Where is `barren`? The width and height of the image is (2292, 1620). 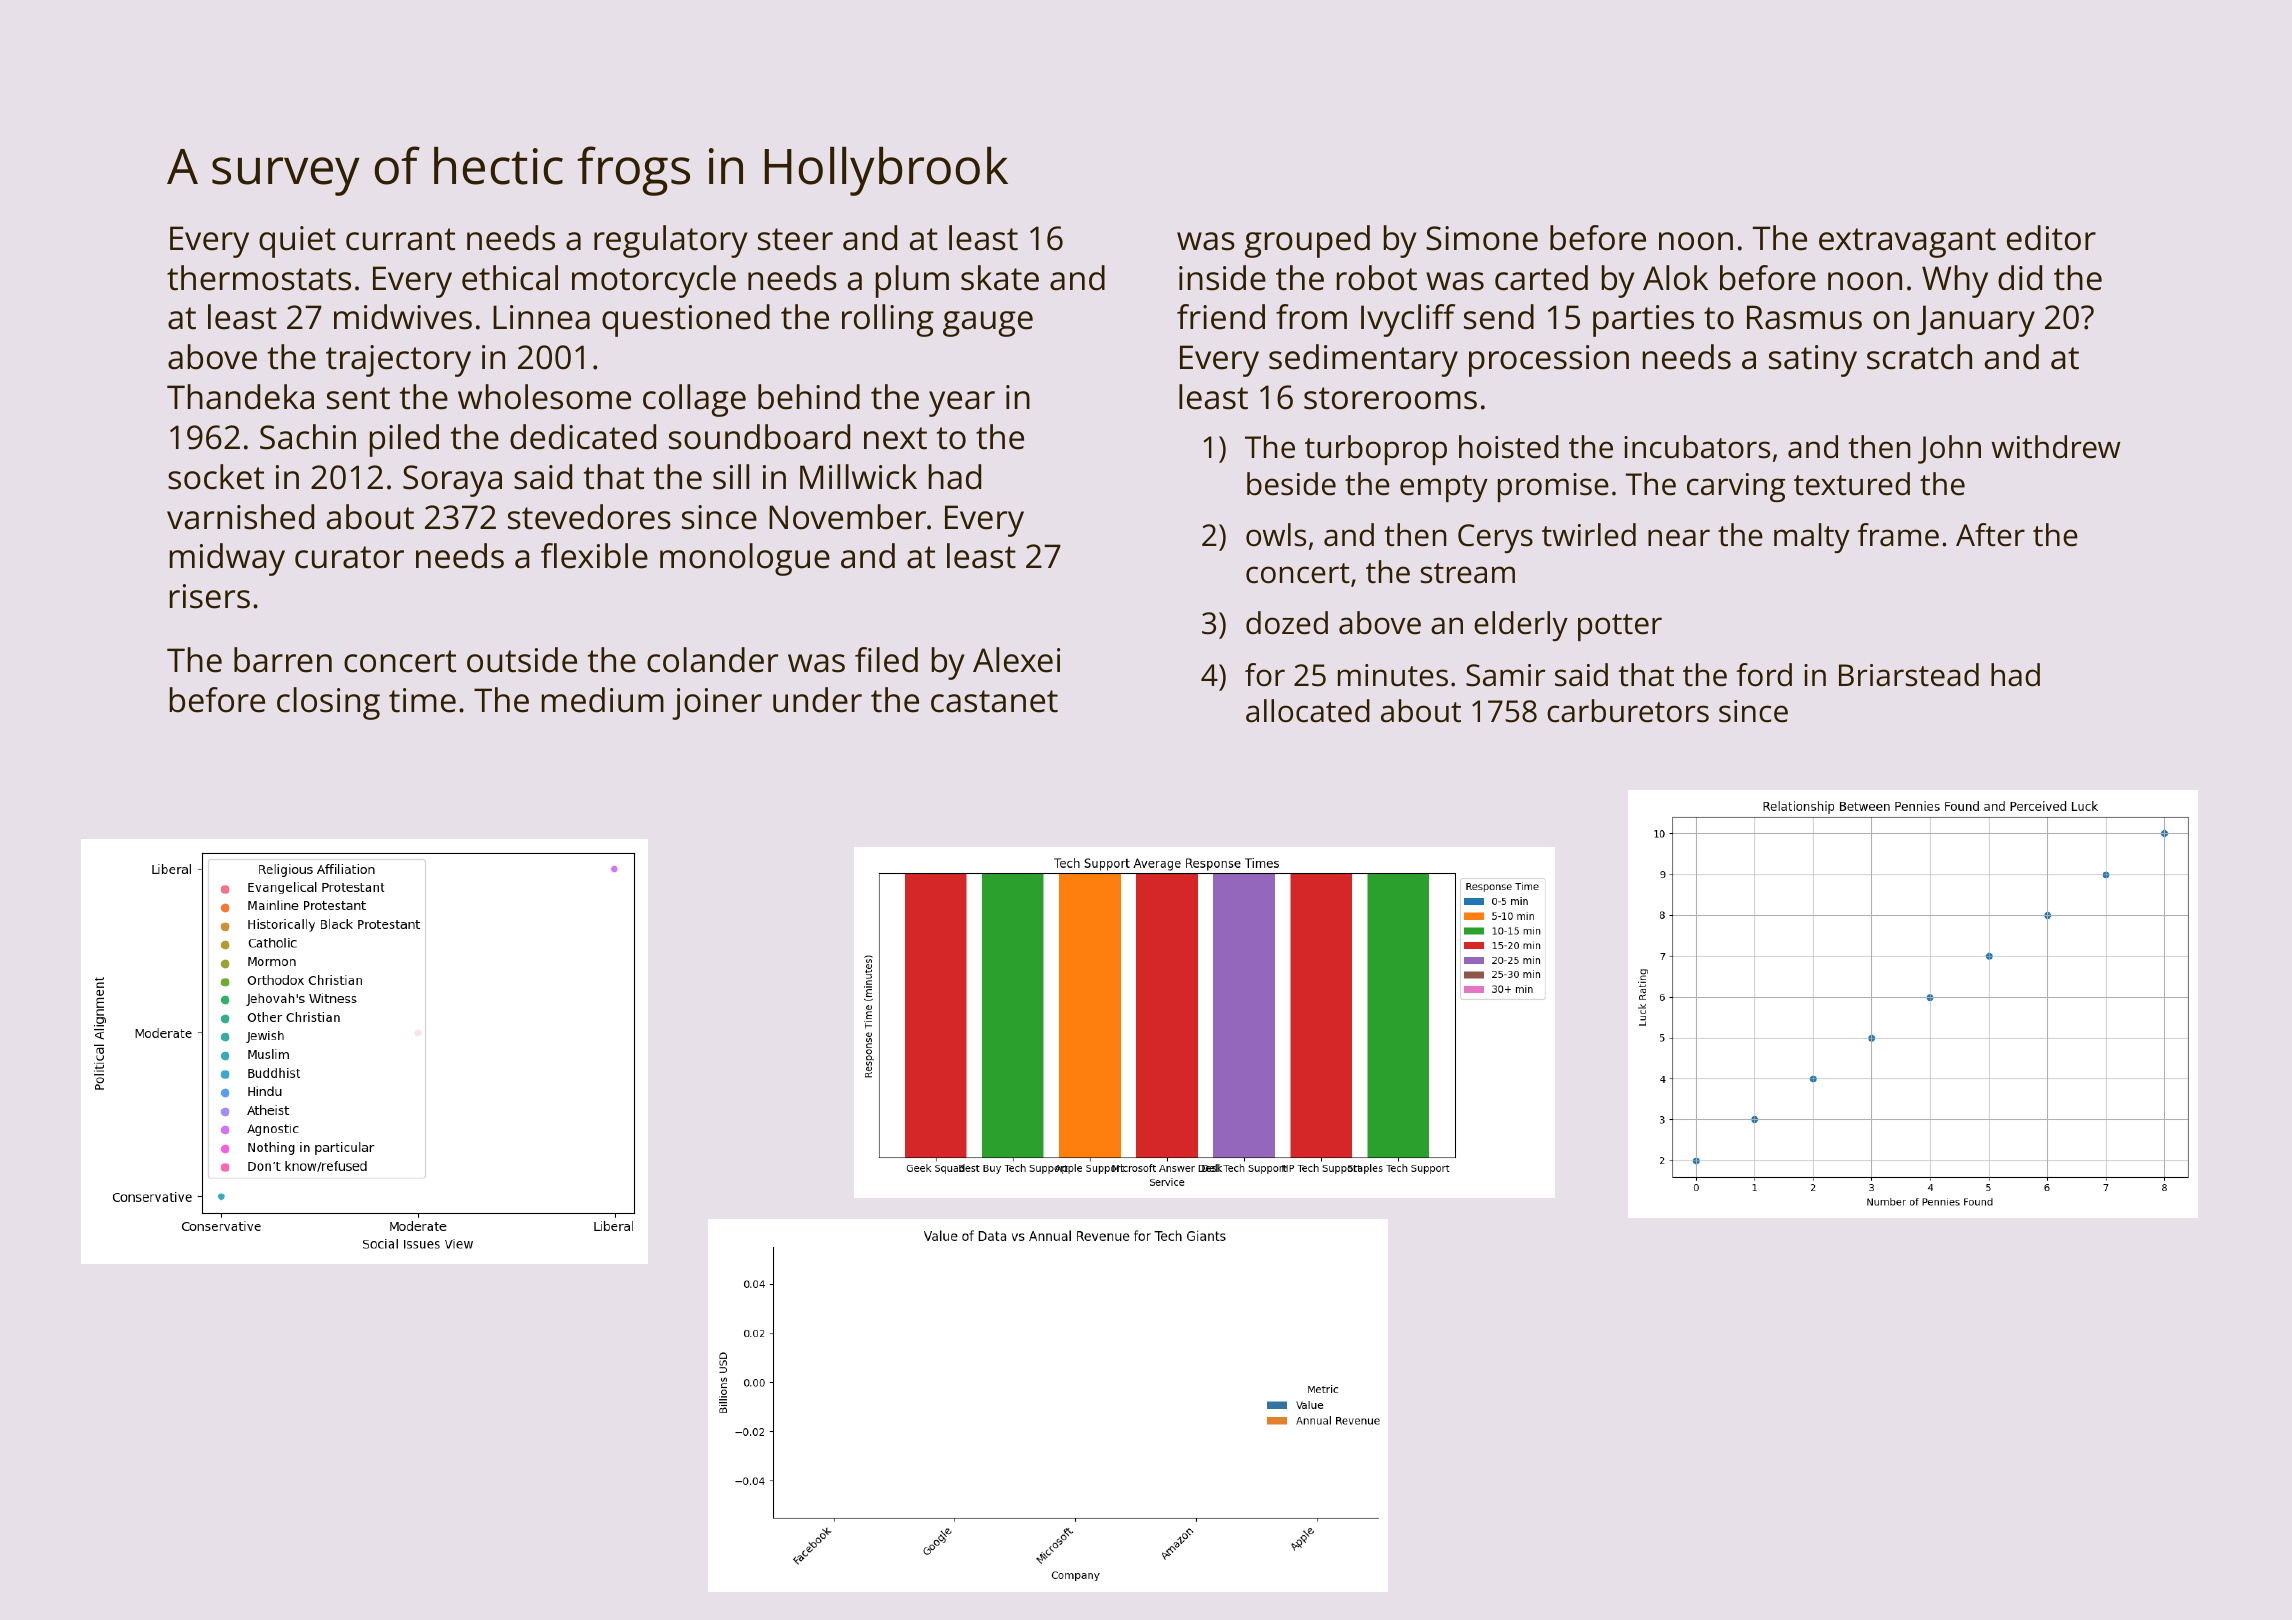 barren is located at coordinates (283, 660).
